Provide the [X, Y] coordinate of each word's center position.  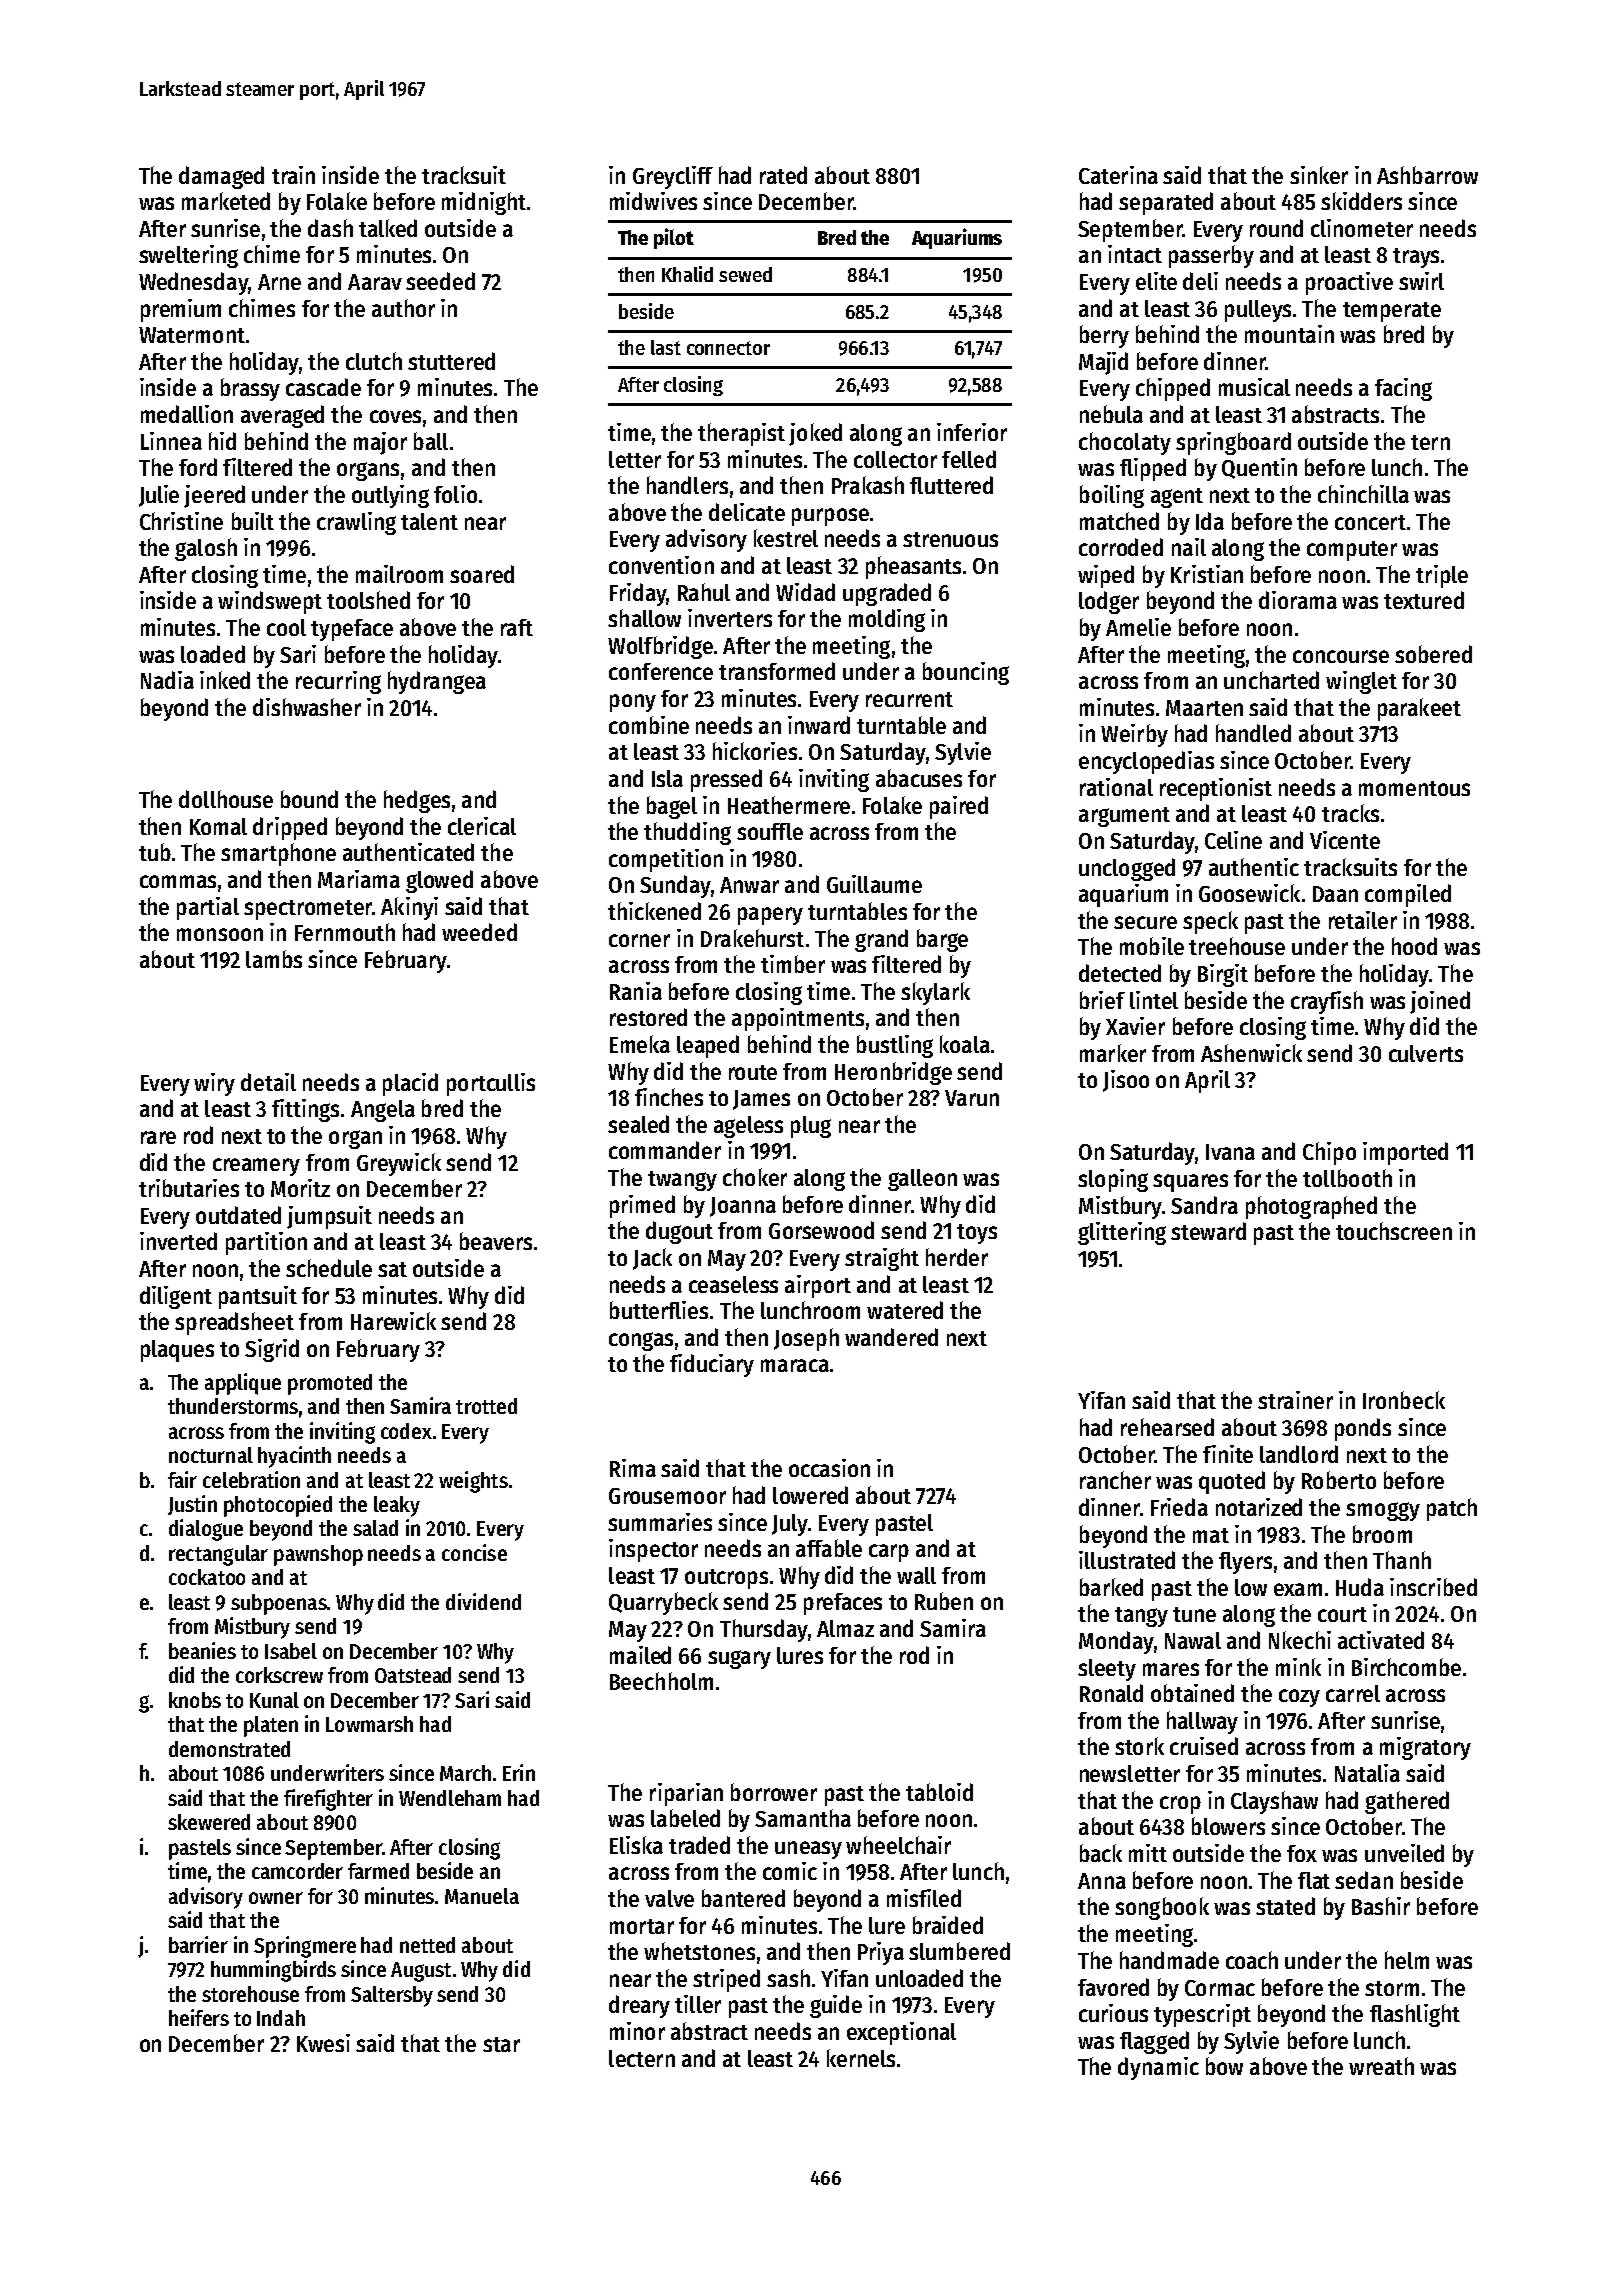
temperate [1392, 312]
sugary [739, 1659]
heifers [199, 2017]
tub [155, 852]
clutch [374, 361]
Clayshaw [1274, 1802]
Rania [636, 991]
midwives [653, 201]
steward [1208, 1231]
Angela [383, 1111]
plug [811, 1127]
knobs [195, 1700]
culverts [1426, 1053]
